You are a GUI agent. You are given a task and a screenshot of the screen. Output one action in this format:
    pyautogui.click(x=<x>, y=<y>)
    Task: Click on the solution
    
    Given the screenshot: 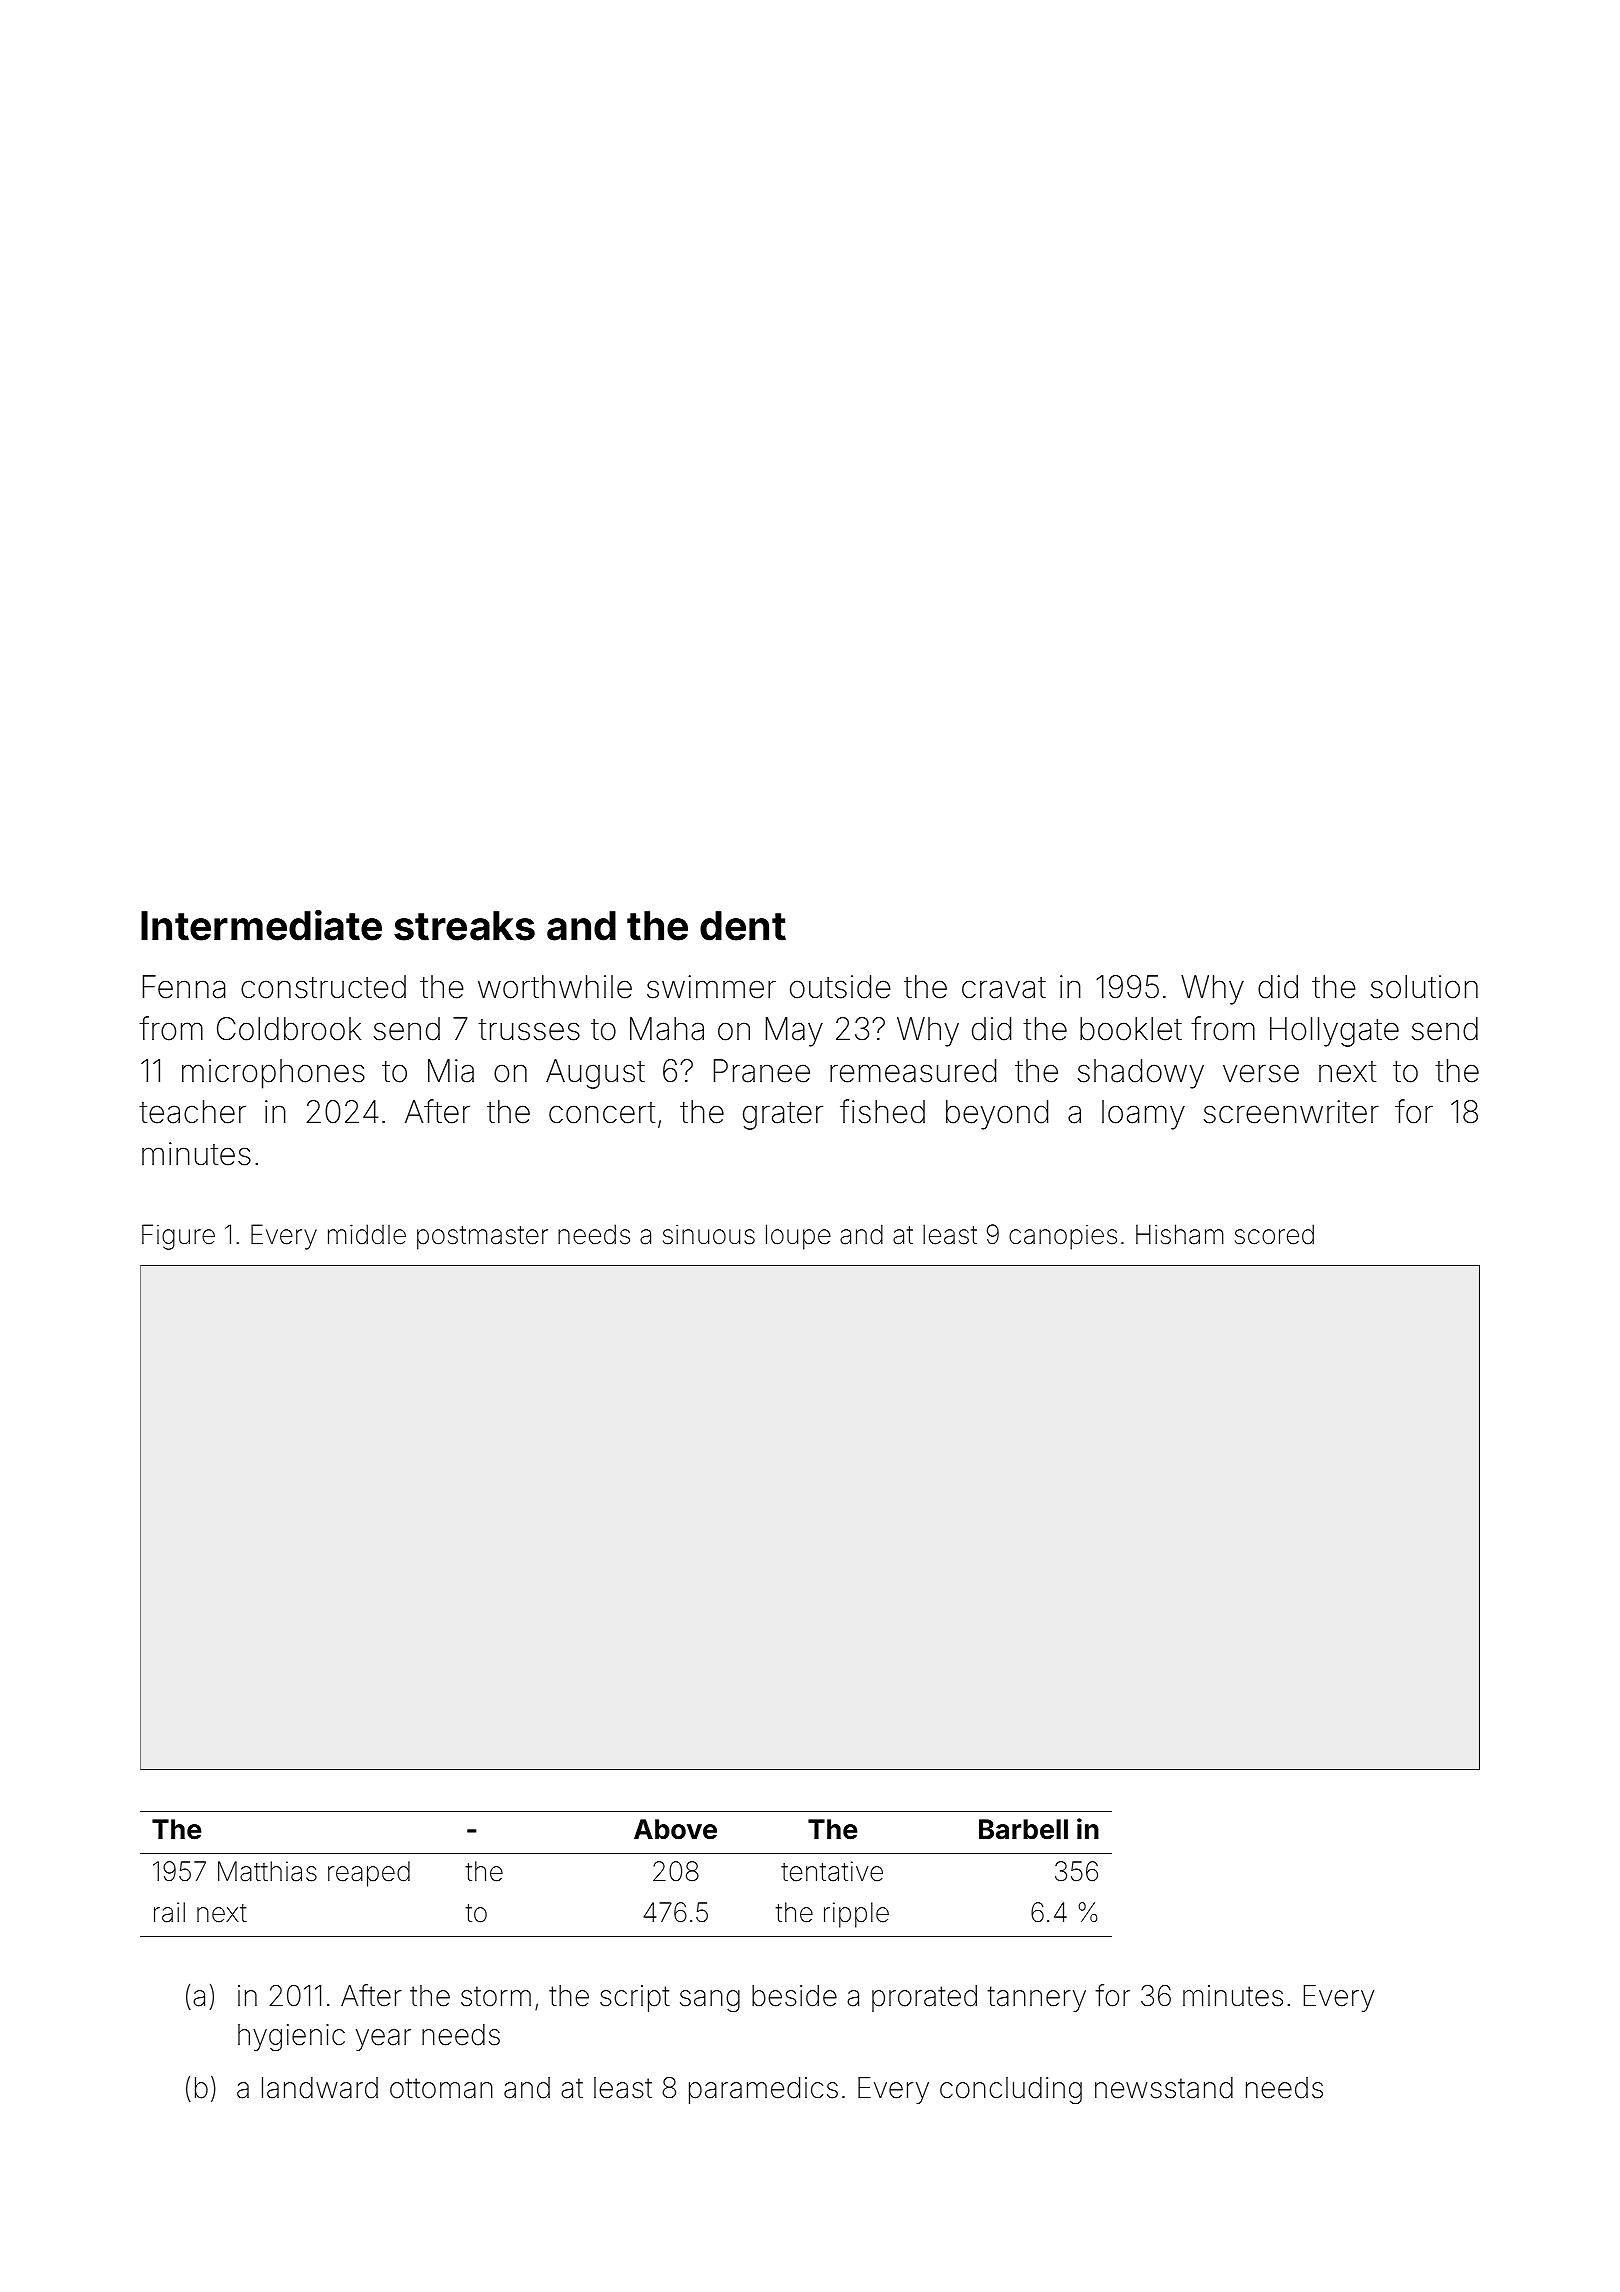 What is the action you would take?
    pyautogui.click(x=1424, y=987)
